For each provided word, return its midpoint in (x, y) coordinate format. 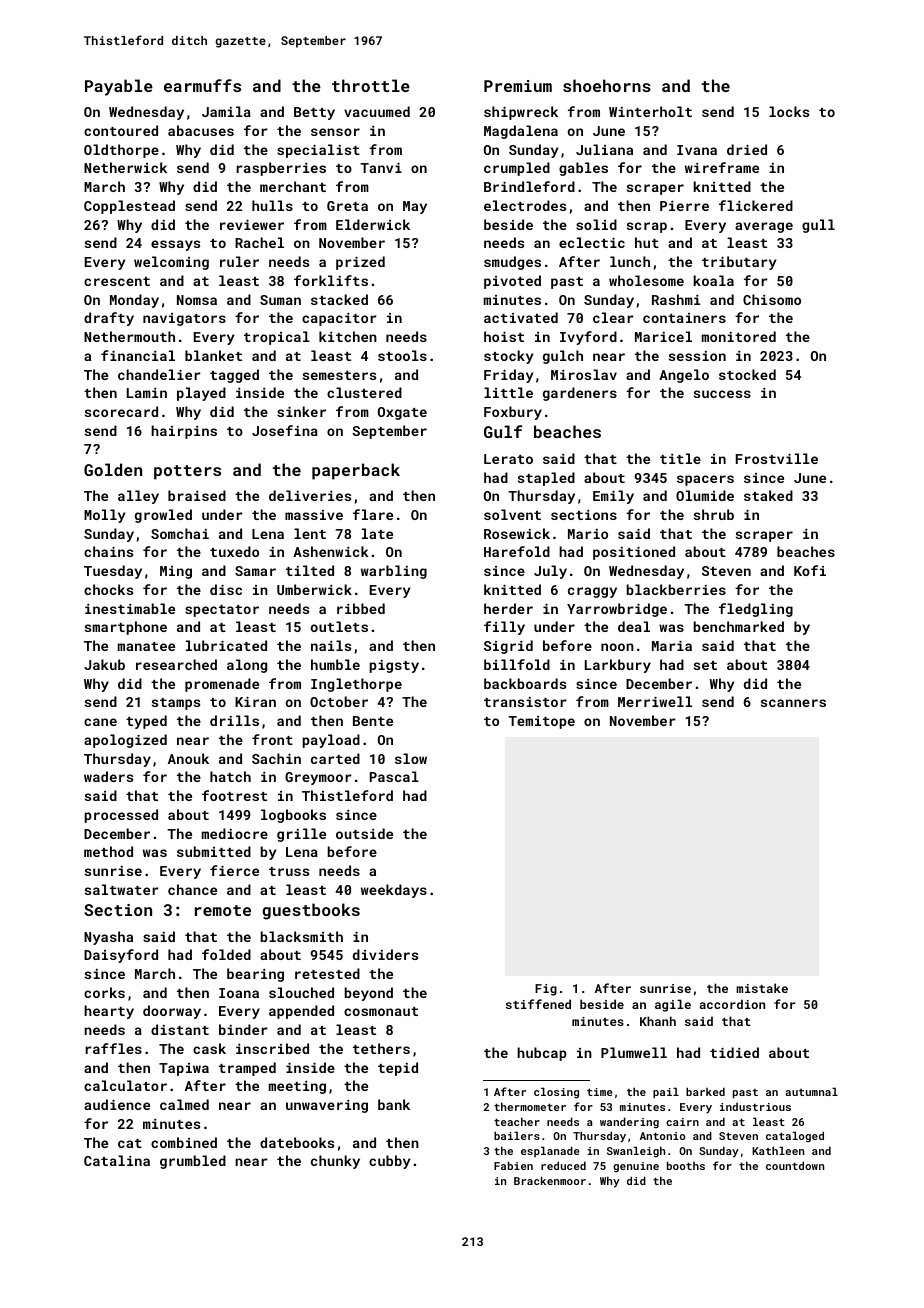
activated (521, 317)
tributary (739, 263)
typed (146, 722)
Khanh (658, 1021)
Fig (546, 990)
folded (226, 954)
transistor (525, 702)
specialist (318, 151)
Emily (613, 497)
